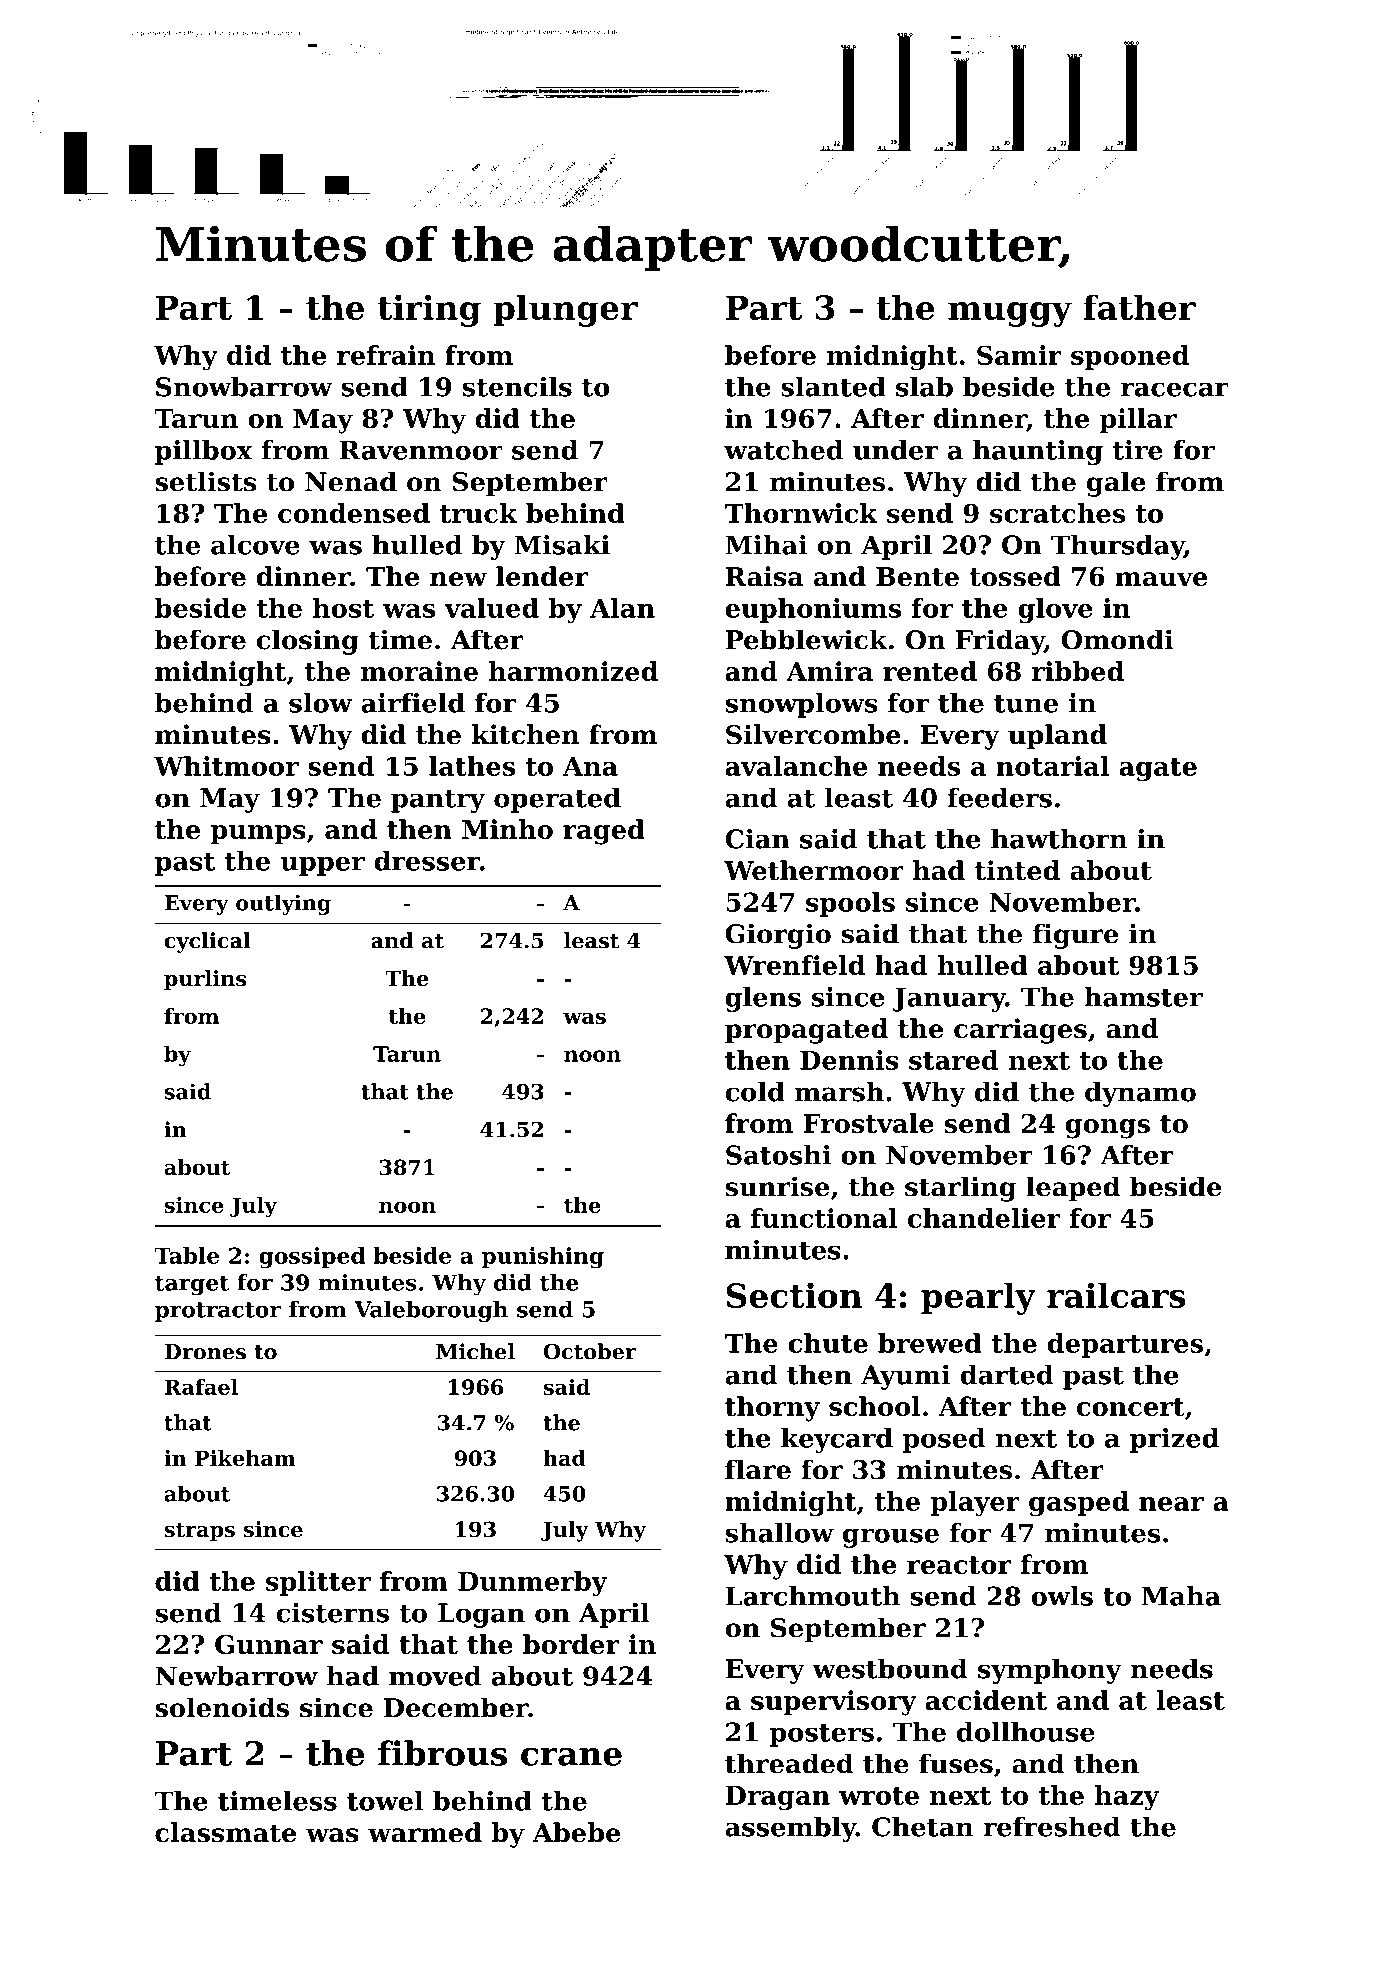  What do you see at coordinates (421, 450) in the screenshot?
I see `Ravenmoor` at bounding box center [421, 450].
